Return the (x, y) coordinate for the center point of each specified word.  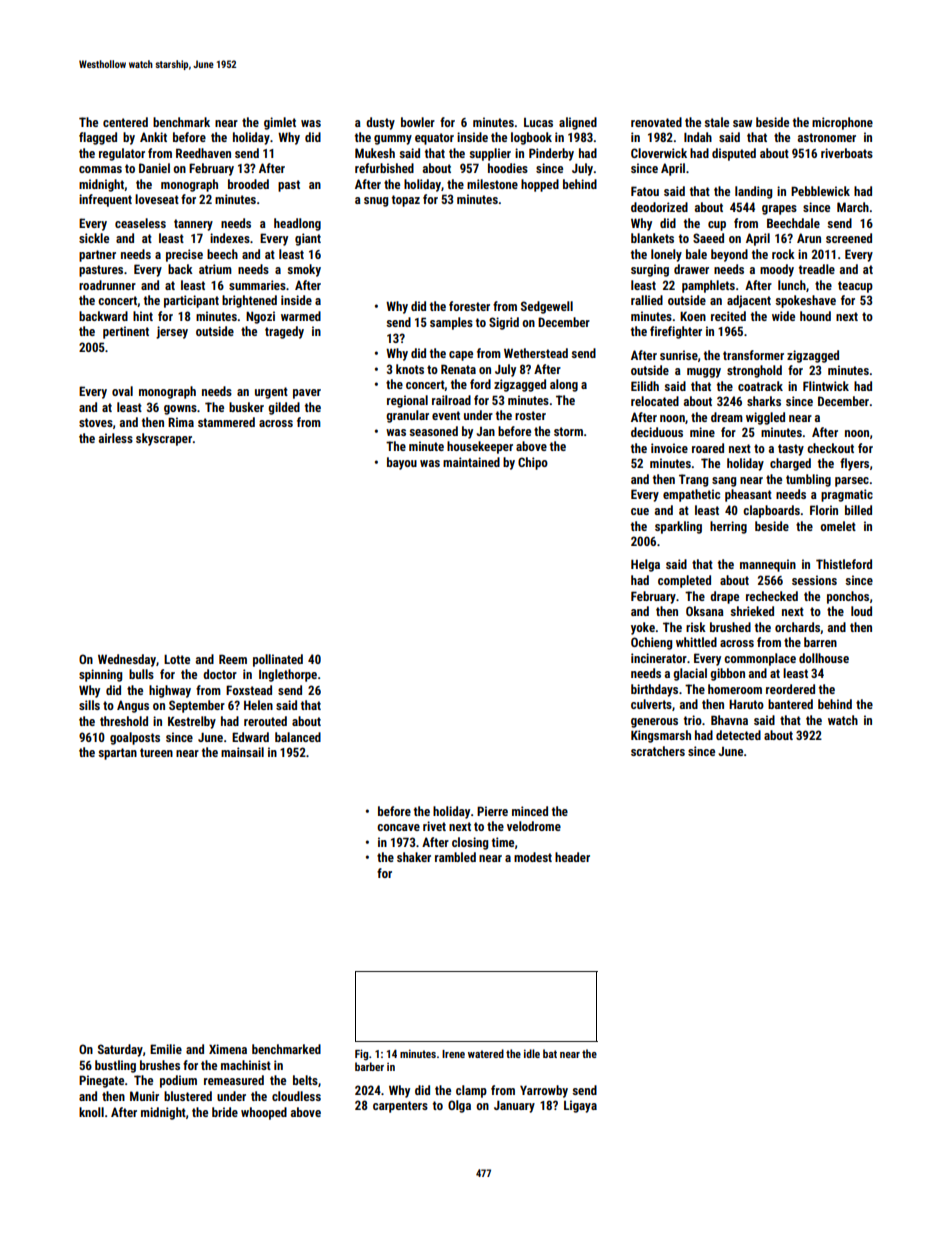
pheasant (748, 495)
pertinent (126, 332)
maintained (471, 462)
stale (716, 122)
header (572, 857)
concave (398, 827)
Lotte (177, 659)
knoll (91, 1112)
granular (407, 416)
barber (369, 1066)
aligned (578, 123)
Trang (693, 480)
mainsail (242, 752)
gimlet (280, 123)
